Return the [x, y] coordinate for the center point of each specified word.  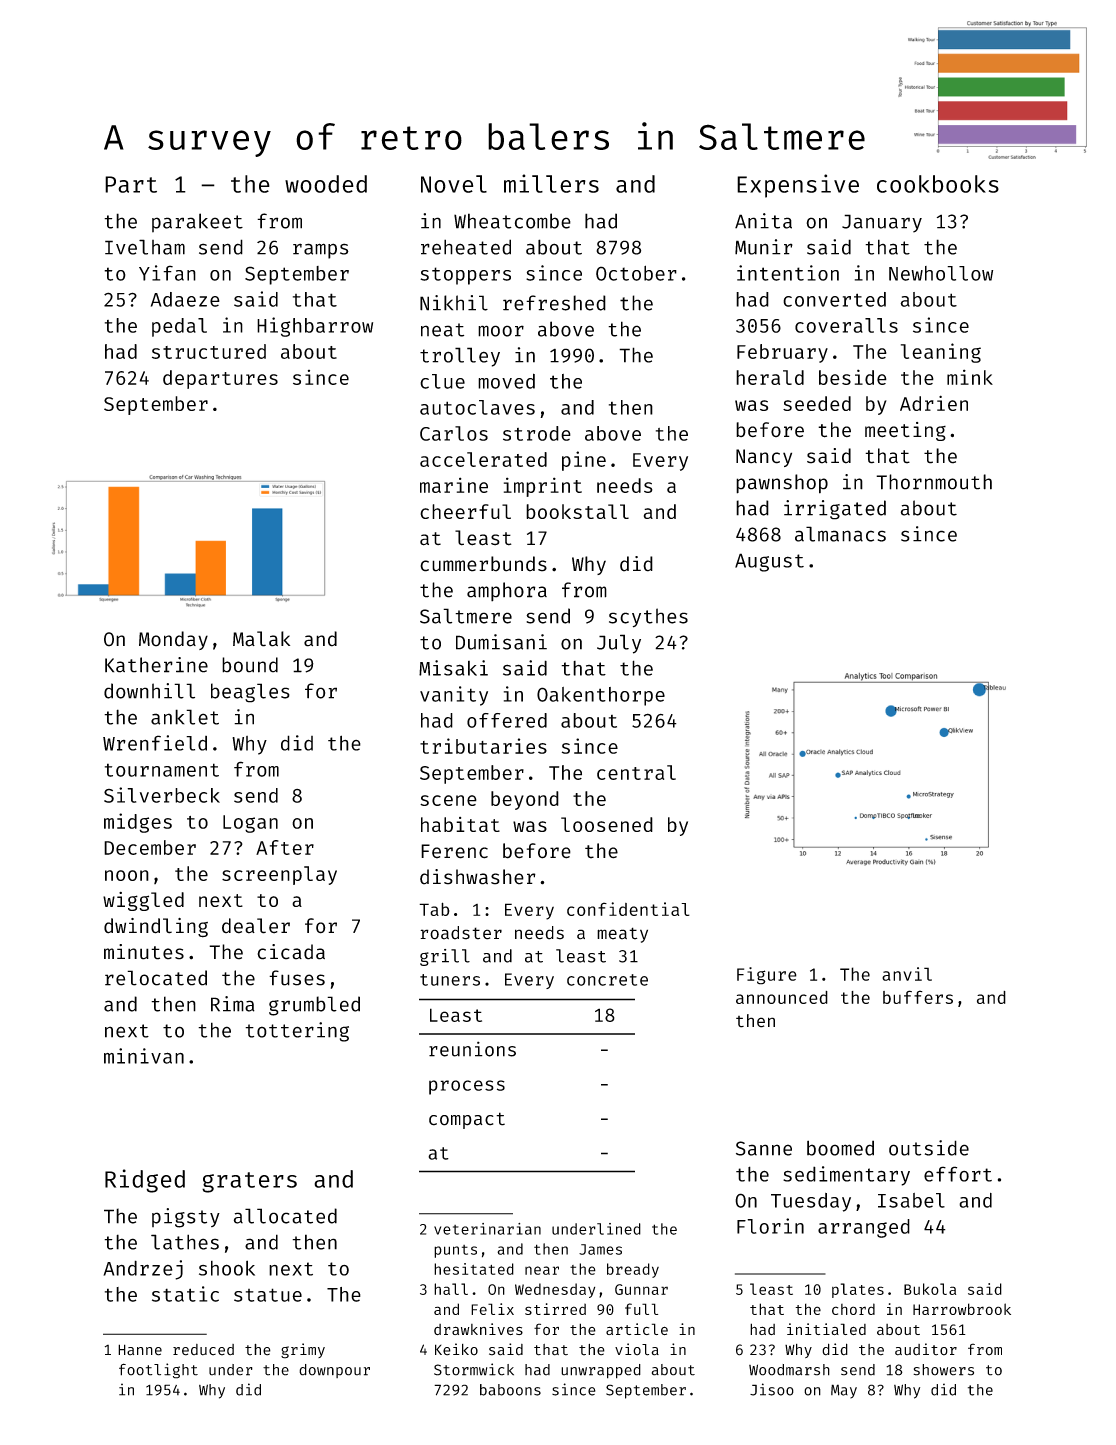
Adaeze [185, 299]
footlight [158, 1371]
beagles [250, 693]
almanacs [840, 534]
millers [551, 183]
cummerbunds [483, 564]
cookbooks [938, 184]
